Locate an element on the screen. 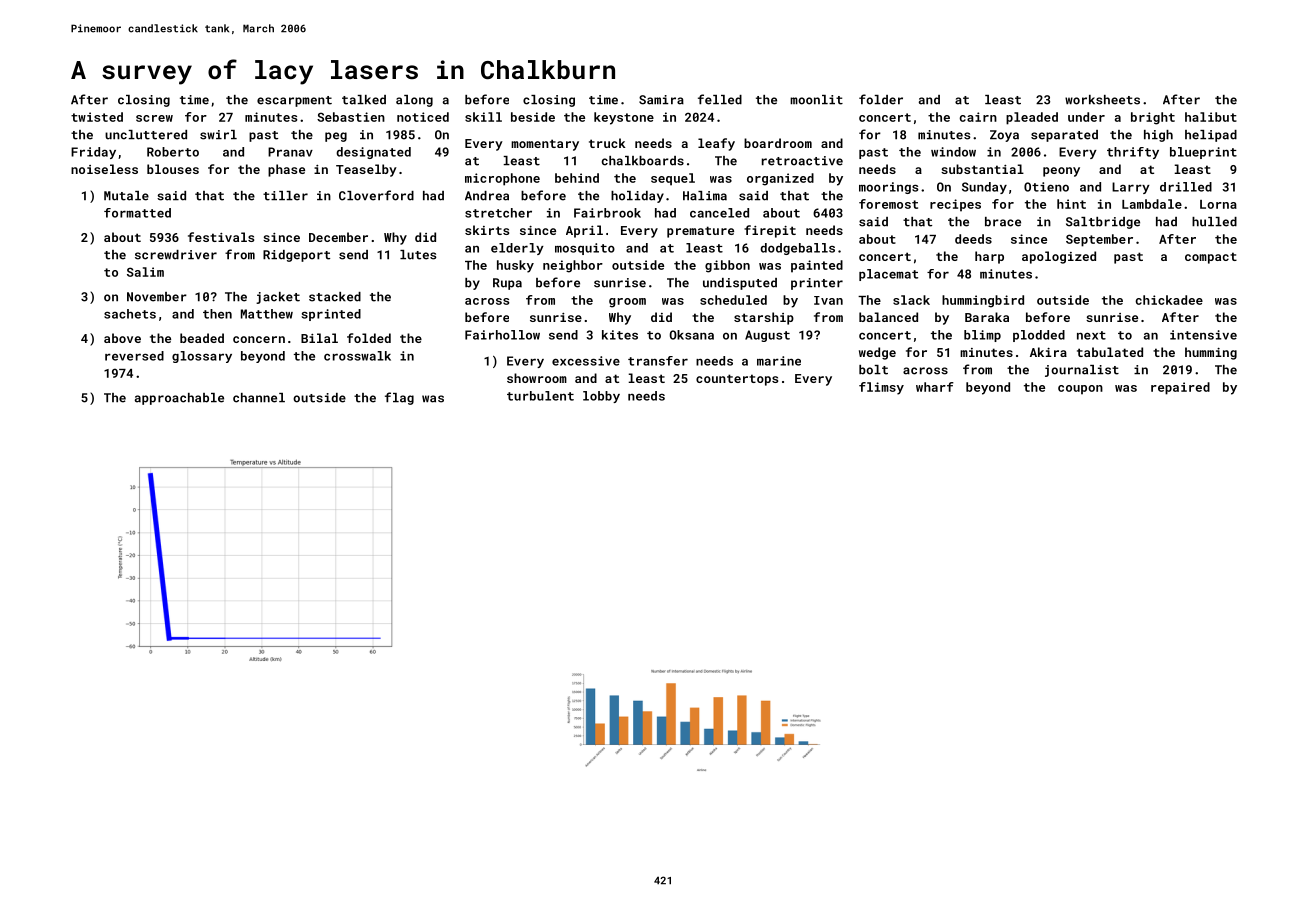 This screenshot has height=924, width=1308. chalkboards is located at coordinates (643, 161).
